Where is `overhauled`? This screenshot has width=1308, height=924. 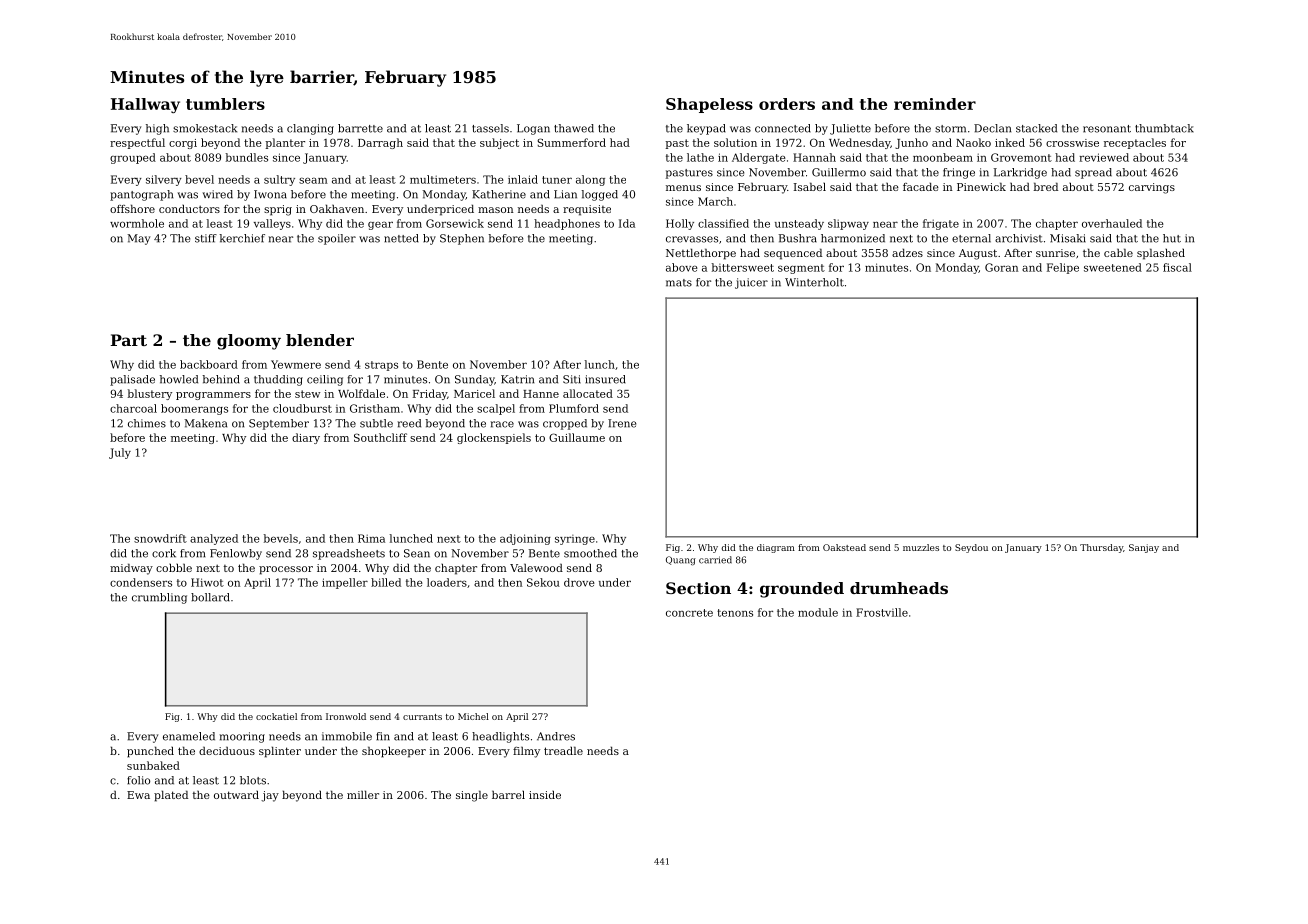 overhauled is located at coordinates (1112, 223).
